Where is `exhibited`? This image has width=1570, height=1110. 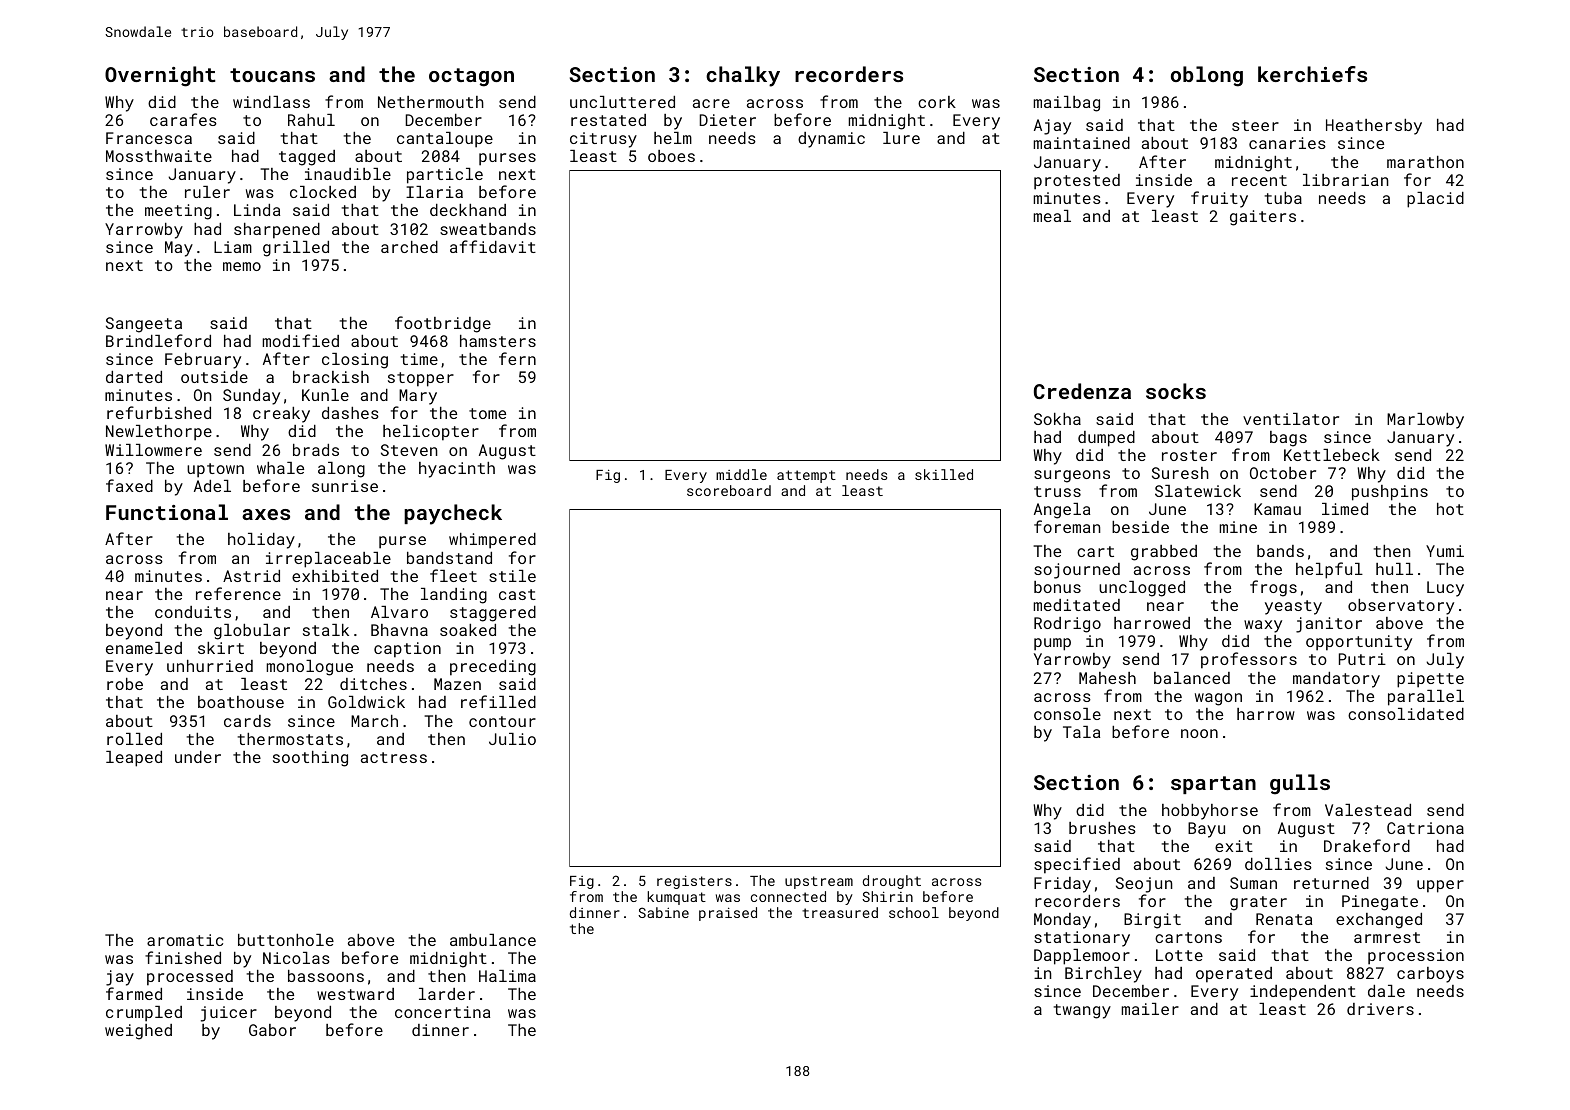 exhibited is located at coordinates (335, 576).
